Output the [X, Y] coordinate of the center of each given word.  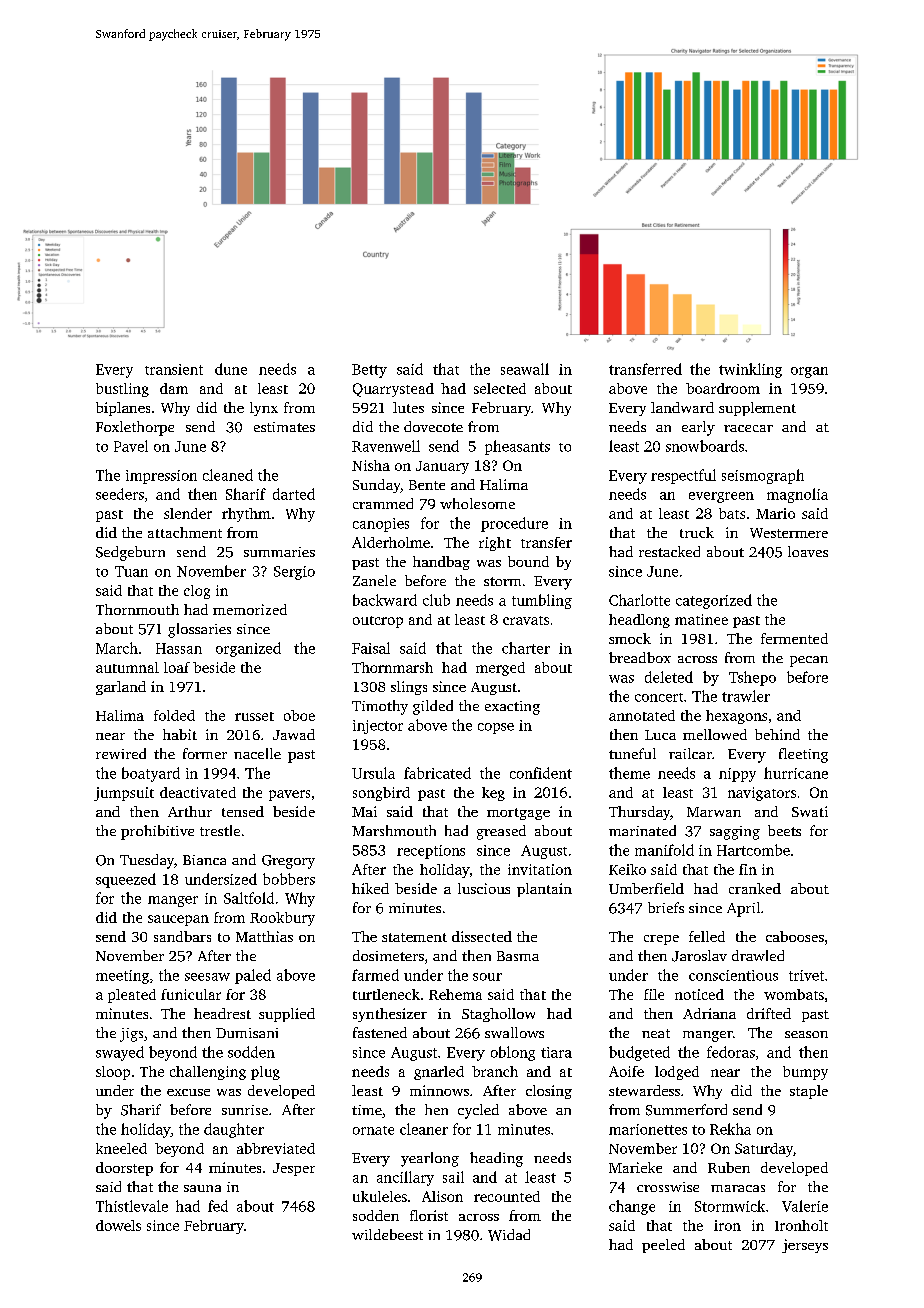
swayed [120, 1053]
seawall [525, 369]
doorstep [124, 1169]
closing [549, 1092]
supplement [757, 409]
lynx [264, 409]
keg [493, 794]
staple [809, 1092]
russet [254, 716]
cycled [478, 1111]
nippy [737, 775]
